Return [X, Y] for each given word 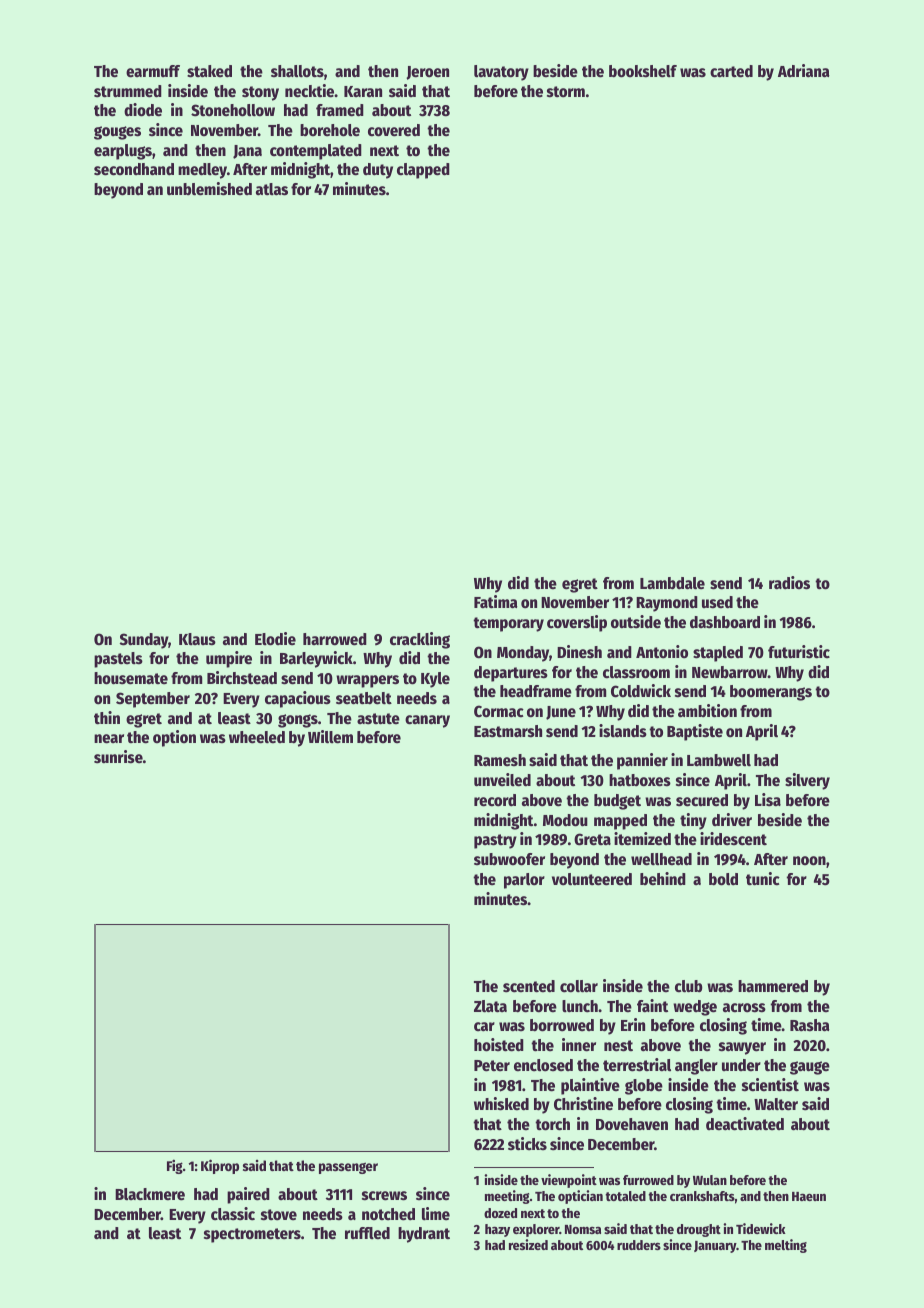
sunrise [118, 757]
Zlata [490, 1006]
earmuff [153, 71]
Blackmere [150, 1194]
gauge [810, 1068]
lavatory [501, 73]
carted [731, 71]
